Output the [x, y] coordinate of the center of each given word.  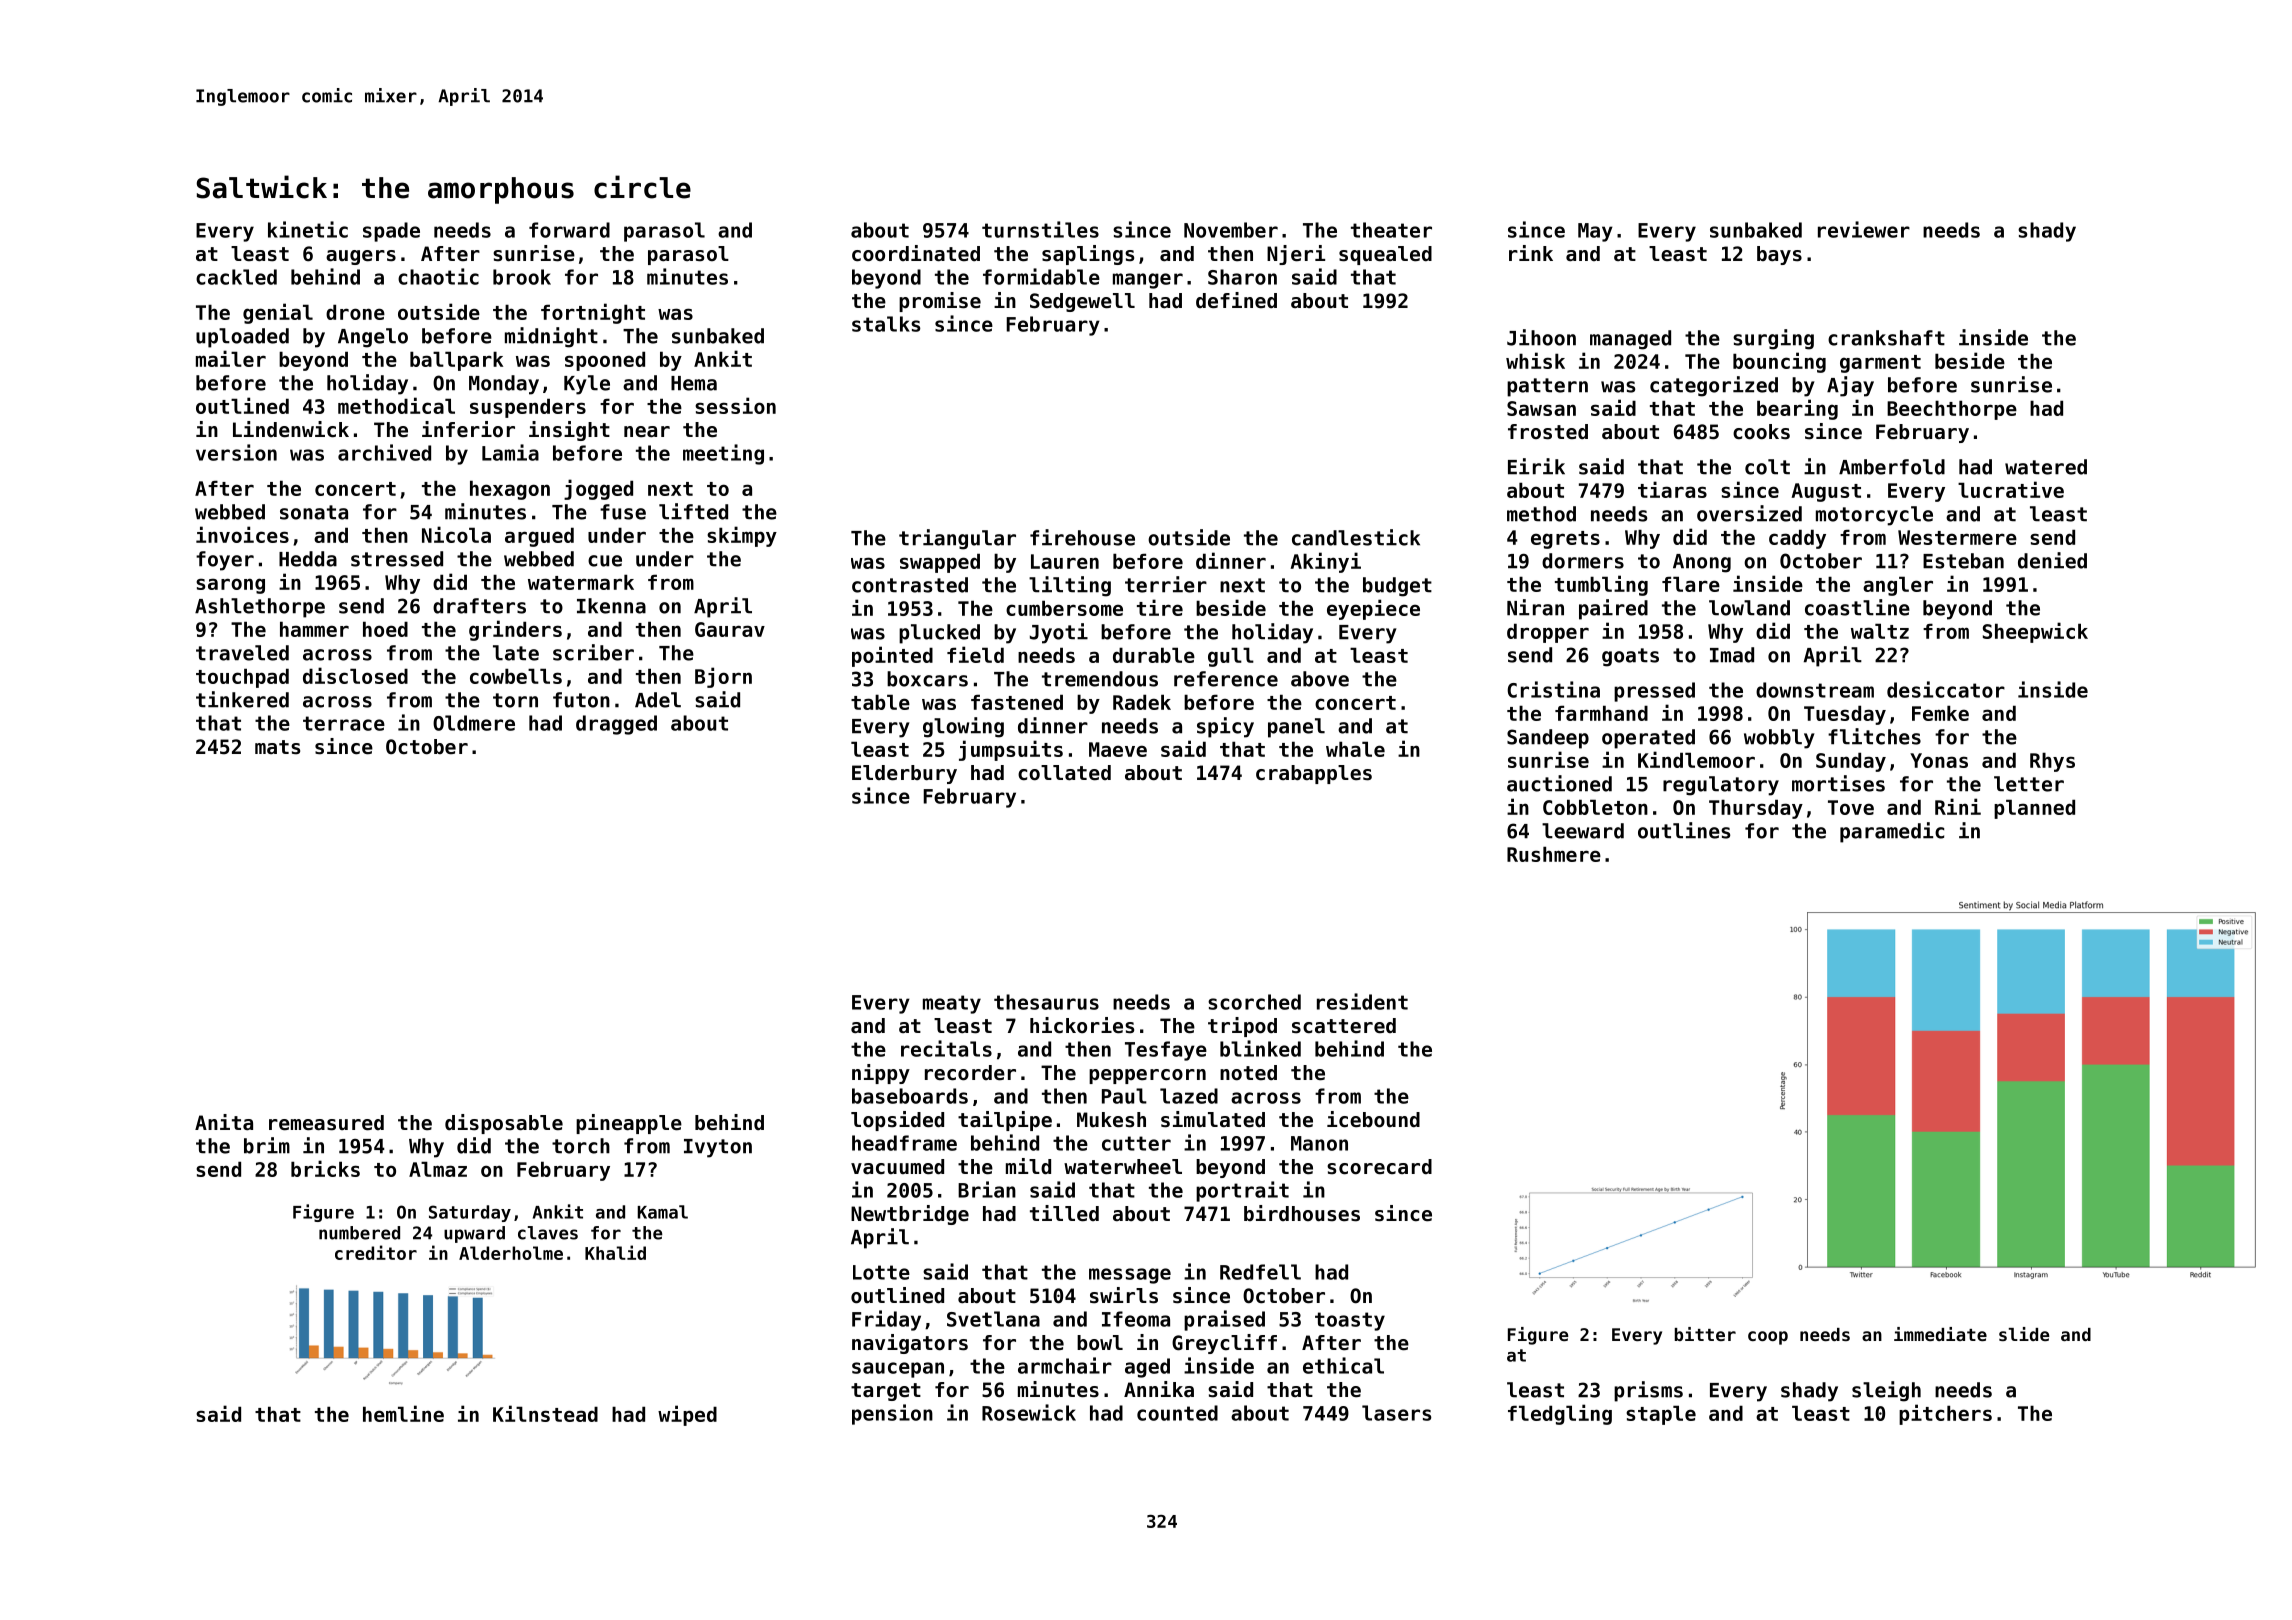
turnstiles [1040, 229]
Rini [1958, 806]
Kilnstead [545, 1413]
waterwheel [1123, 1167]
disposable [504, 1124]
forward [569, 230]
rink [1531, 253]
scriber [593, 652]
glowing [963, 727]
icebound [1373, 1119]
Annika [1159, 1389]
